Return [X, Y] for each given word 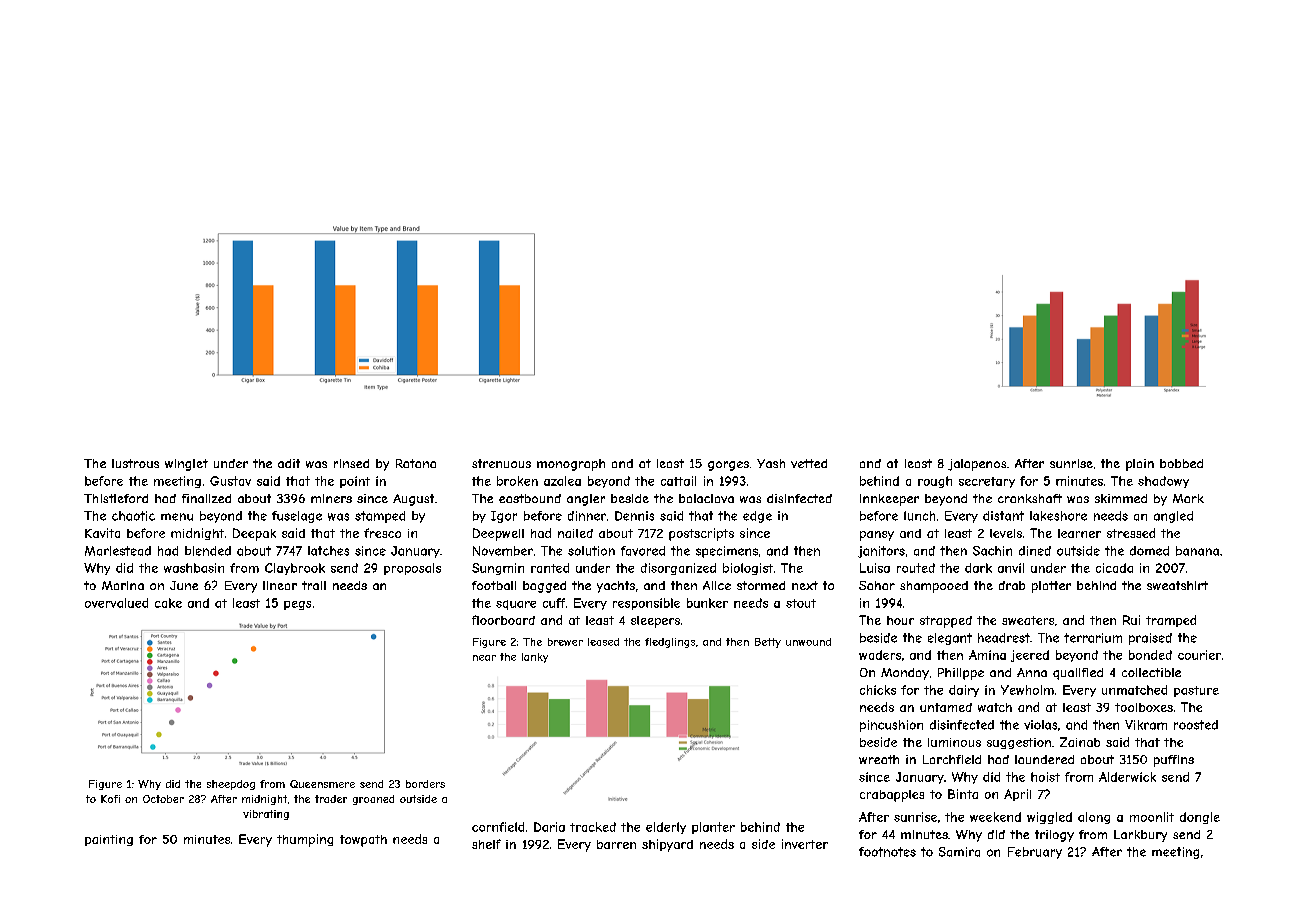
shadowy [1163, 482]
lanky [535, 658]
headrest [1004, 638]
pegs [297, 605]
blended [208, 551]
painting [109, 840]
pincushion [891, 726]
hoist [1045, 777]
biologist [748, 569]
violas [1040, 725]
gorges [728, 466]
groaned [373, 800]
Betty [768, 643]
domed [1149, 551]
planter [713, 828]
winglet [186, 465]
